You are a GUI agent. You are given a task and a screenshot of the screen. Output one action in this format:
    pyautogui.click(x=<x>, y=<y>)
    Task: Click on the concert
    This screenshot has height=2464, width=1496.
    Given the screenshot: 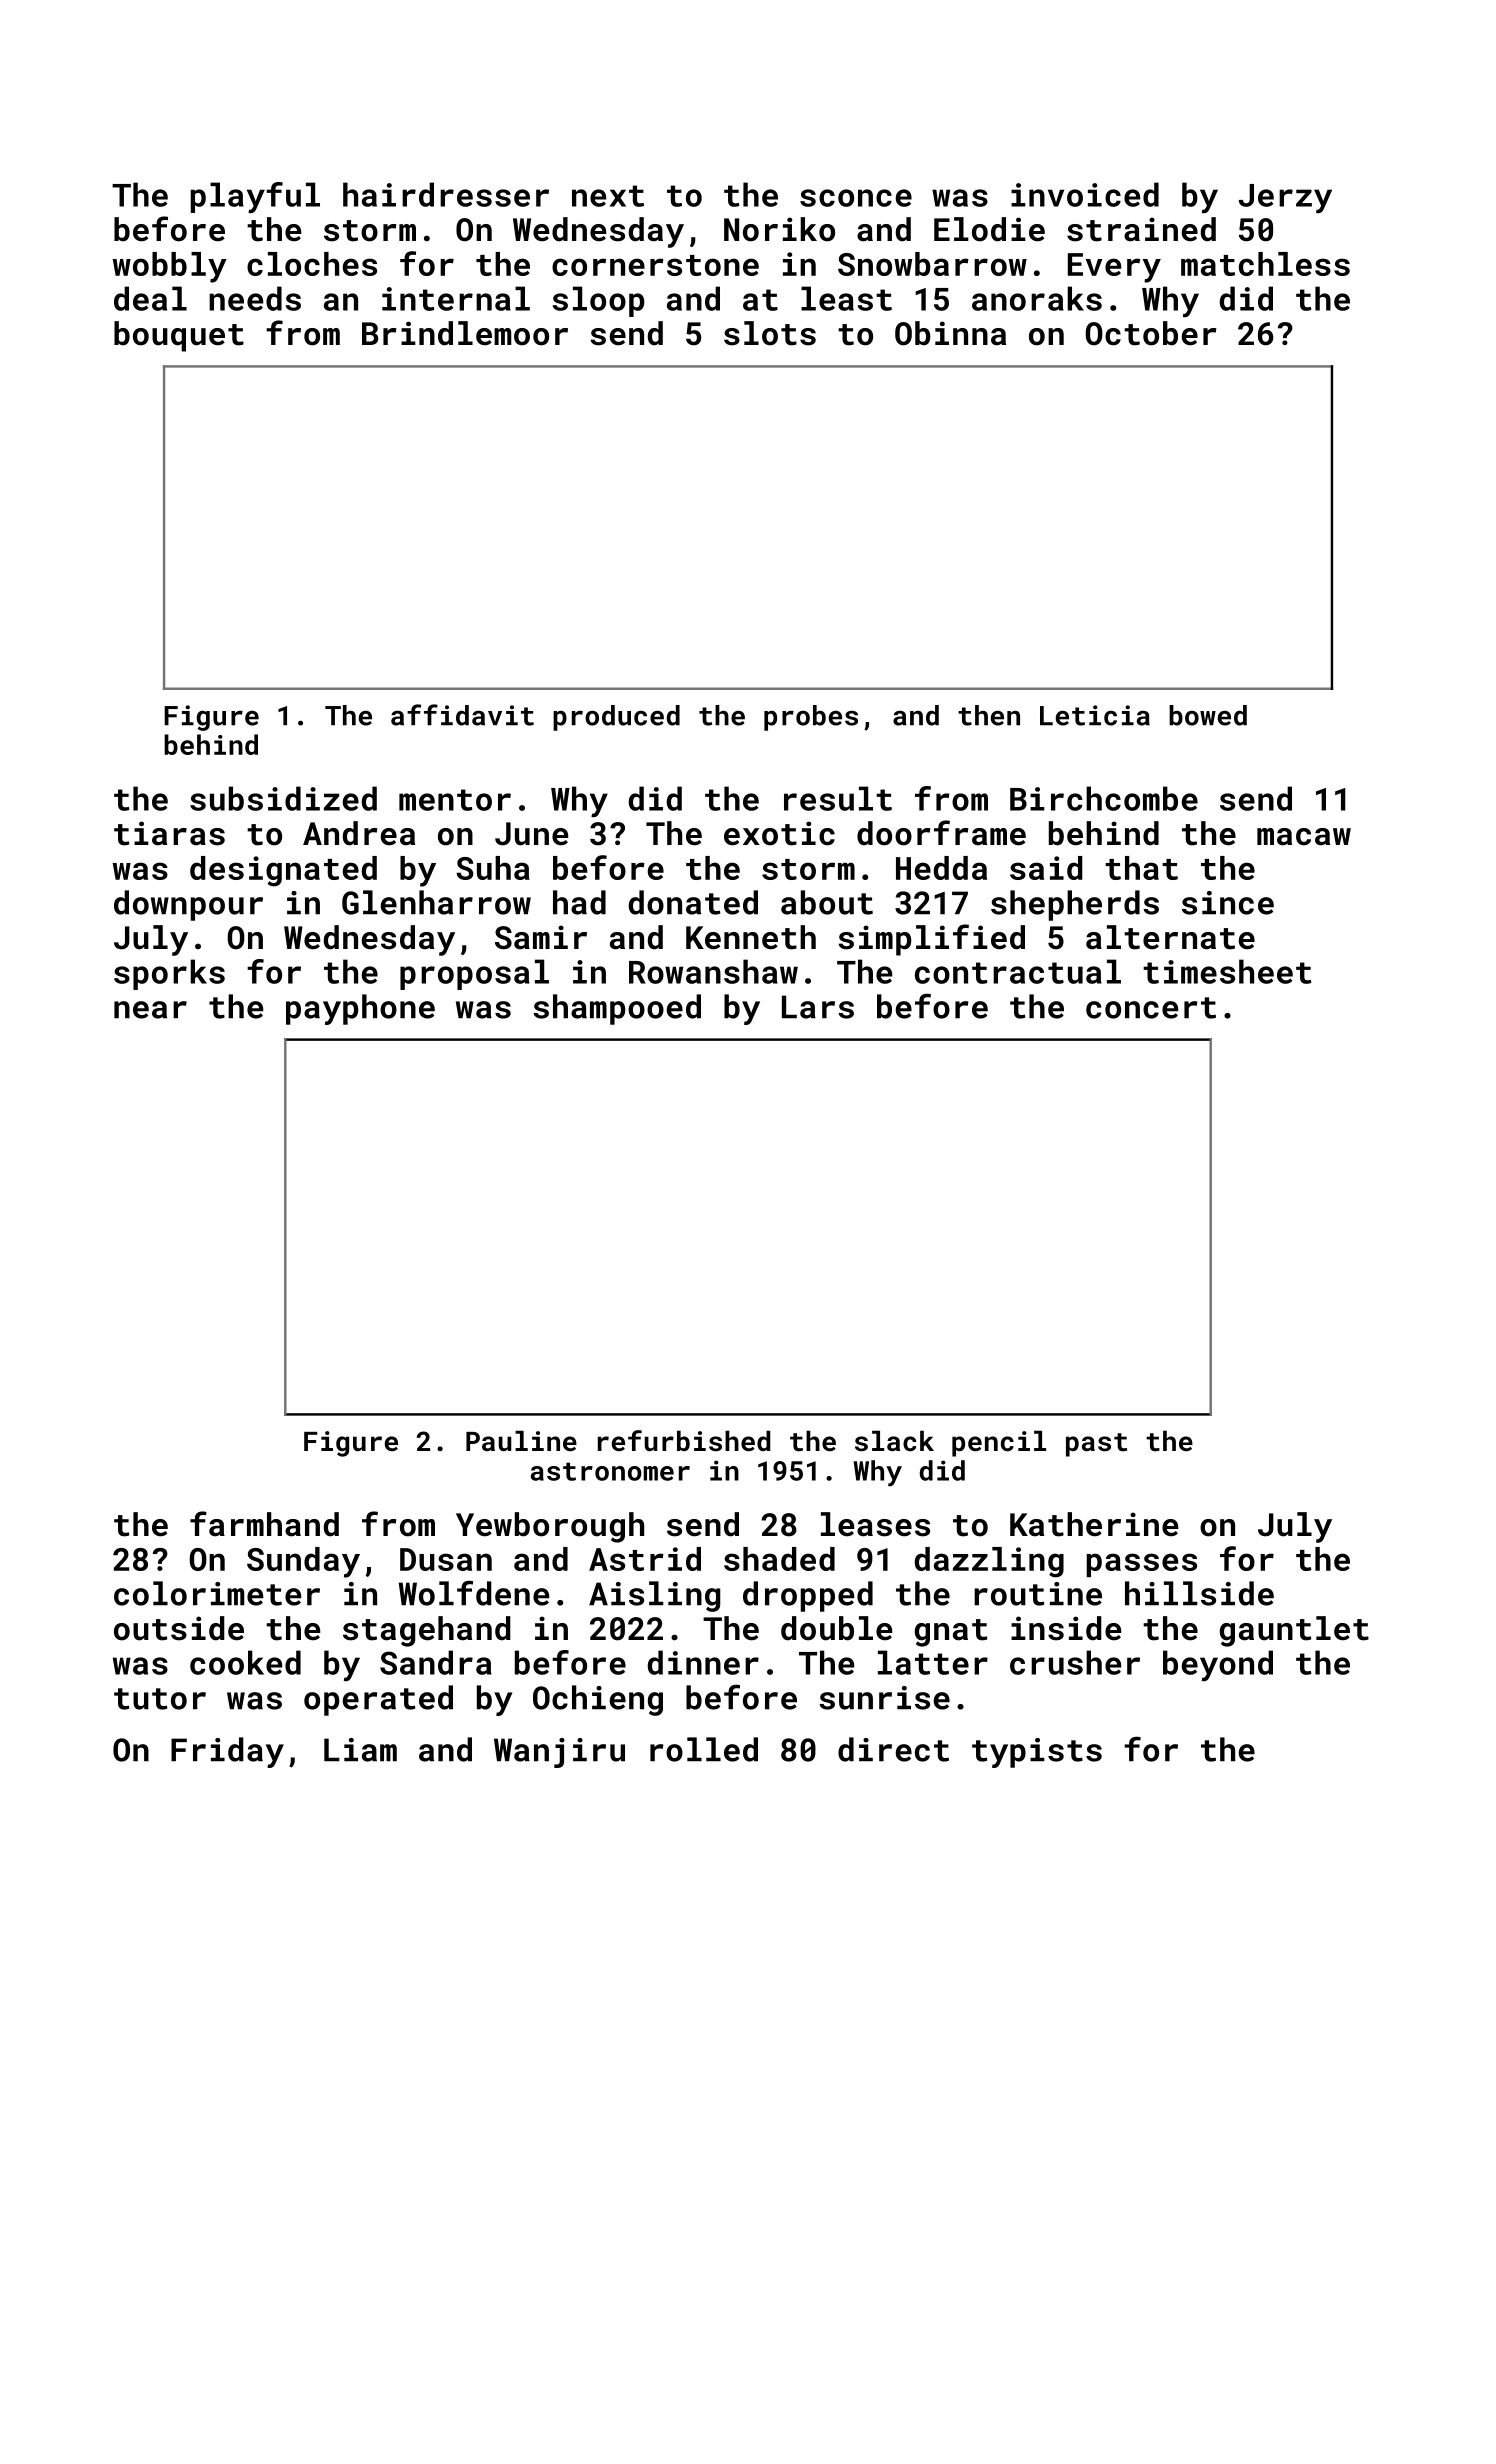 What is the action you would take?
    pyautogui.click(x=1151, y=1008)
